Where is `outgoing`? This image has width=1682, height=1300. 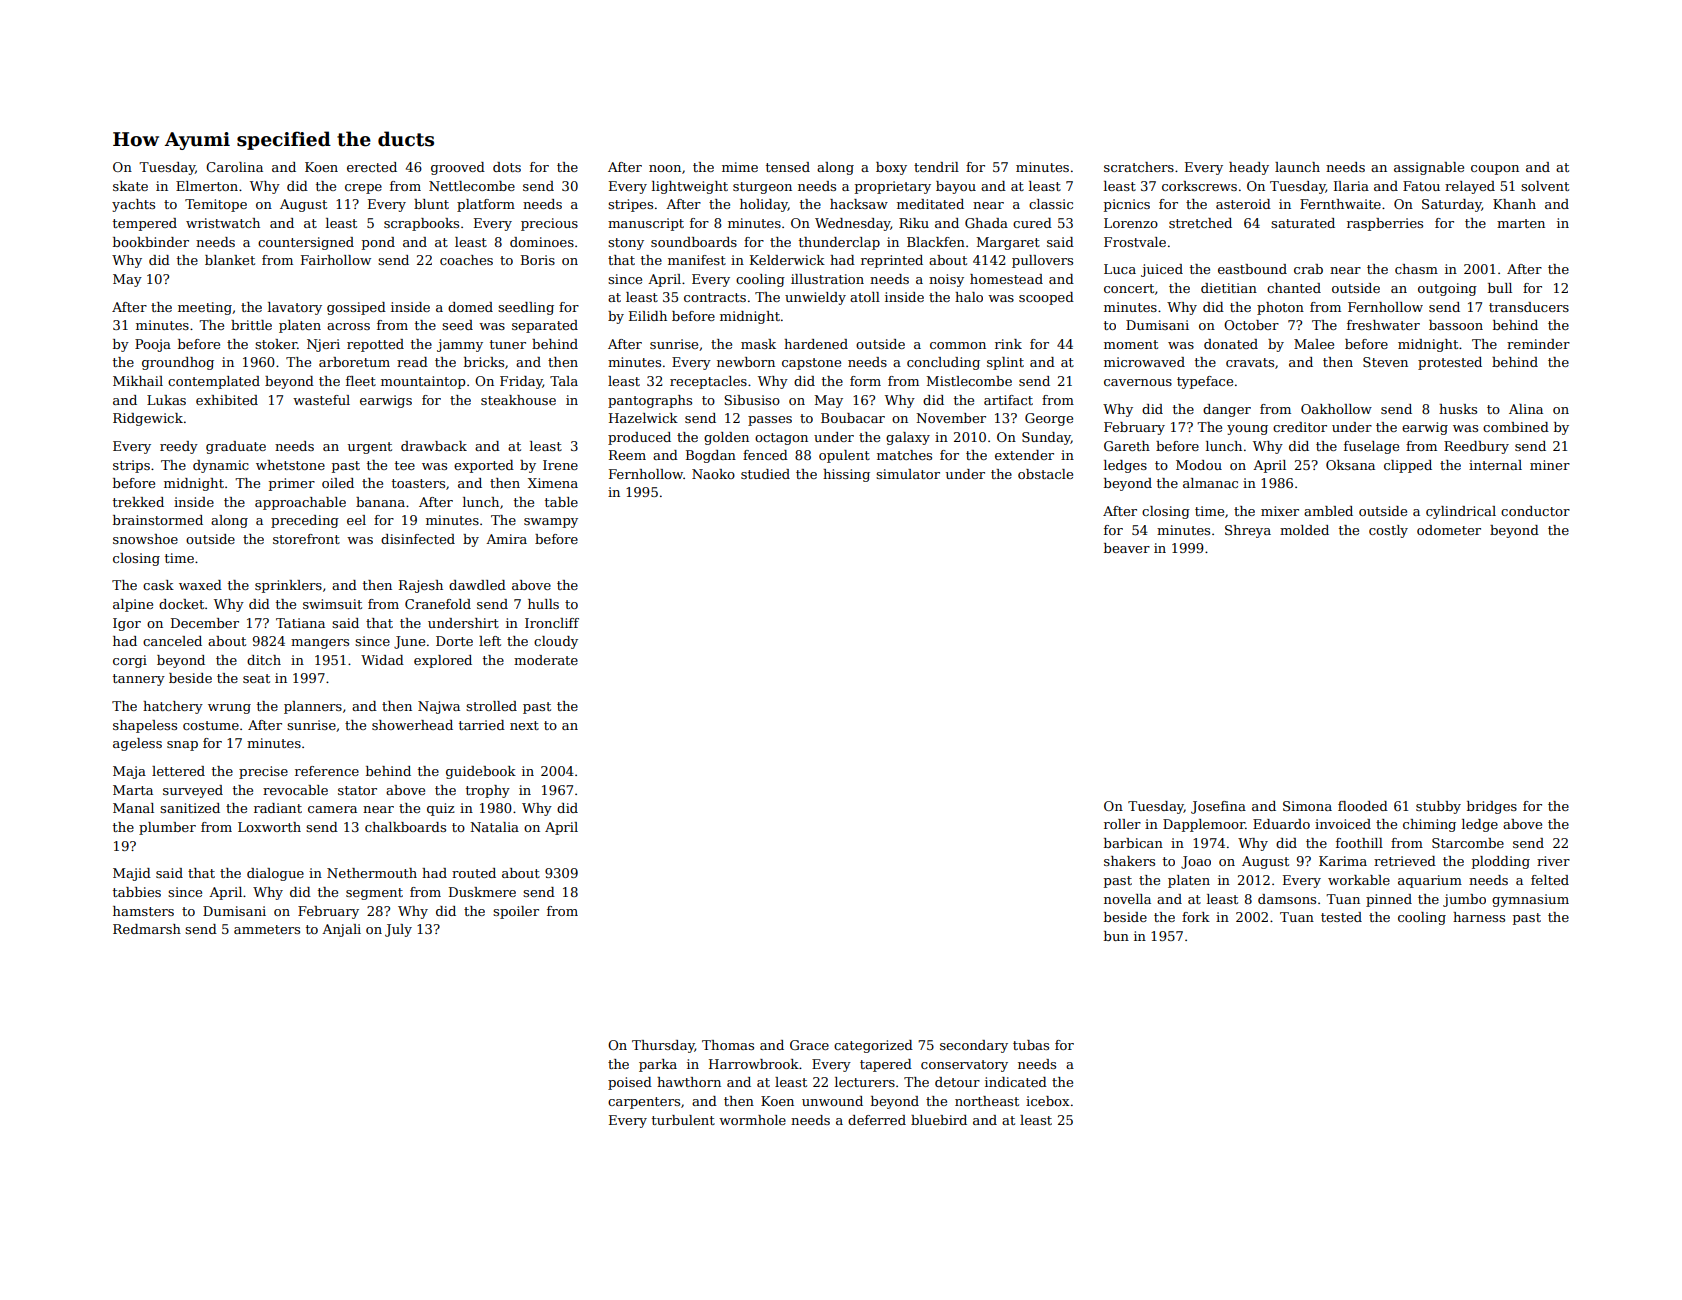 outgoing is located at coordinates (1447, 289).
